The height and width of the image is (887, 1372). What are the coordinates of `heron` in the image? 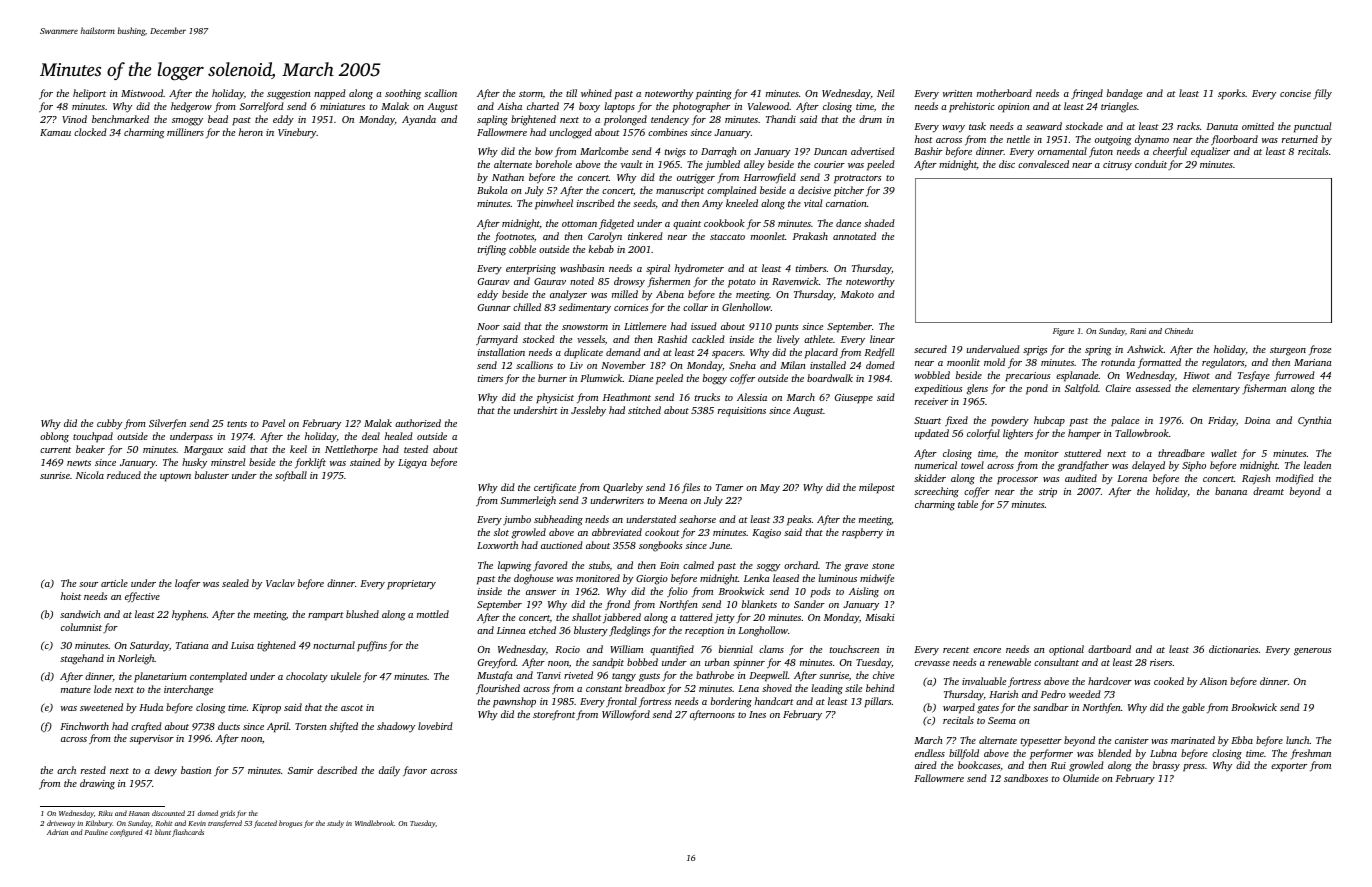 It's located at (251, 132).
